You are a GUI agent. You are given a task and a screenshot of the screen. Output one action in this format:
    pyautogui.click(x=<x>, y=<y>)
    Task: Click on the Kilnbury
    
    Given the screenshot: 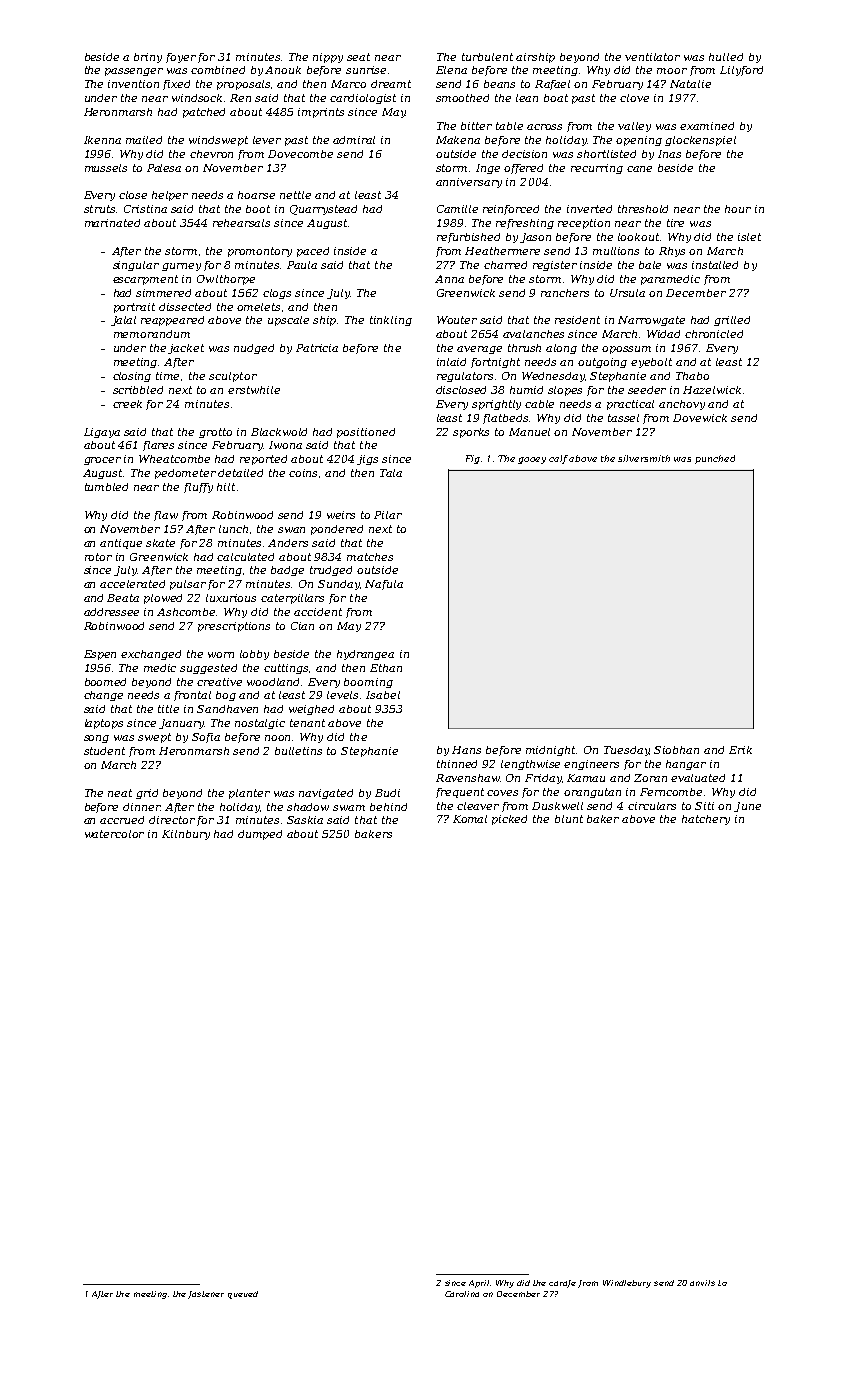 What is the action you would take?
    pyautogui.click(x=186, y=835)
